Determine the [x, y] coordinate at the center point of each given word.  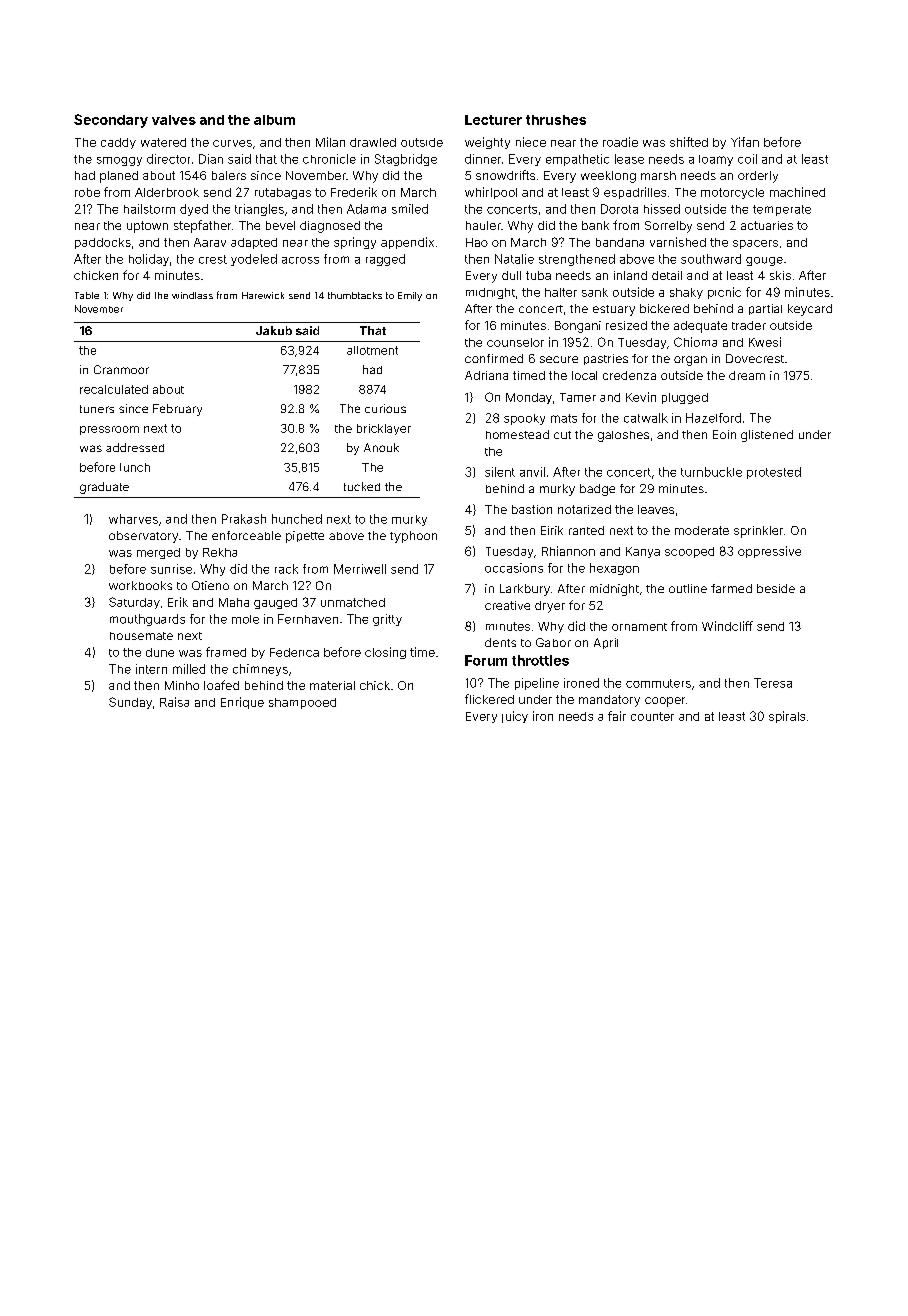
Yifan [745, 142]
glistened [767, 436]
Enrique [242, 703]
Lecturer [493, 120]
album [274, 120]
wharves [133, 519]
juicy [515, 717]
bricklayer [384, 429]
